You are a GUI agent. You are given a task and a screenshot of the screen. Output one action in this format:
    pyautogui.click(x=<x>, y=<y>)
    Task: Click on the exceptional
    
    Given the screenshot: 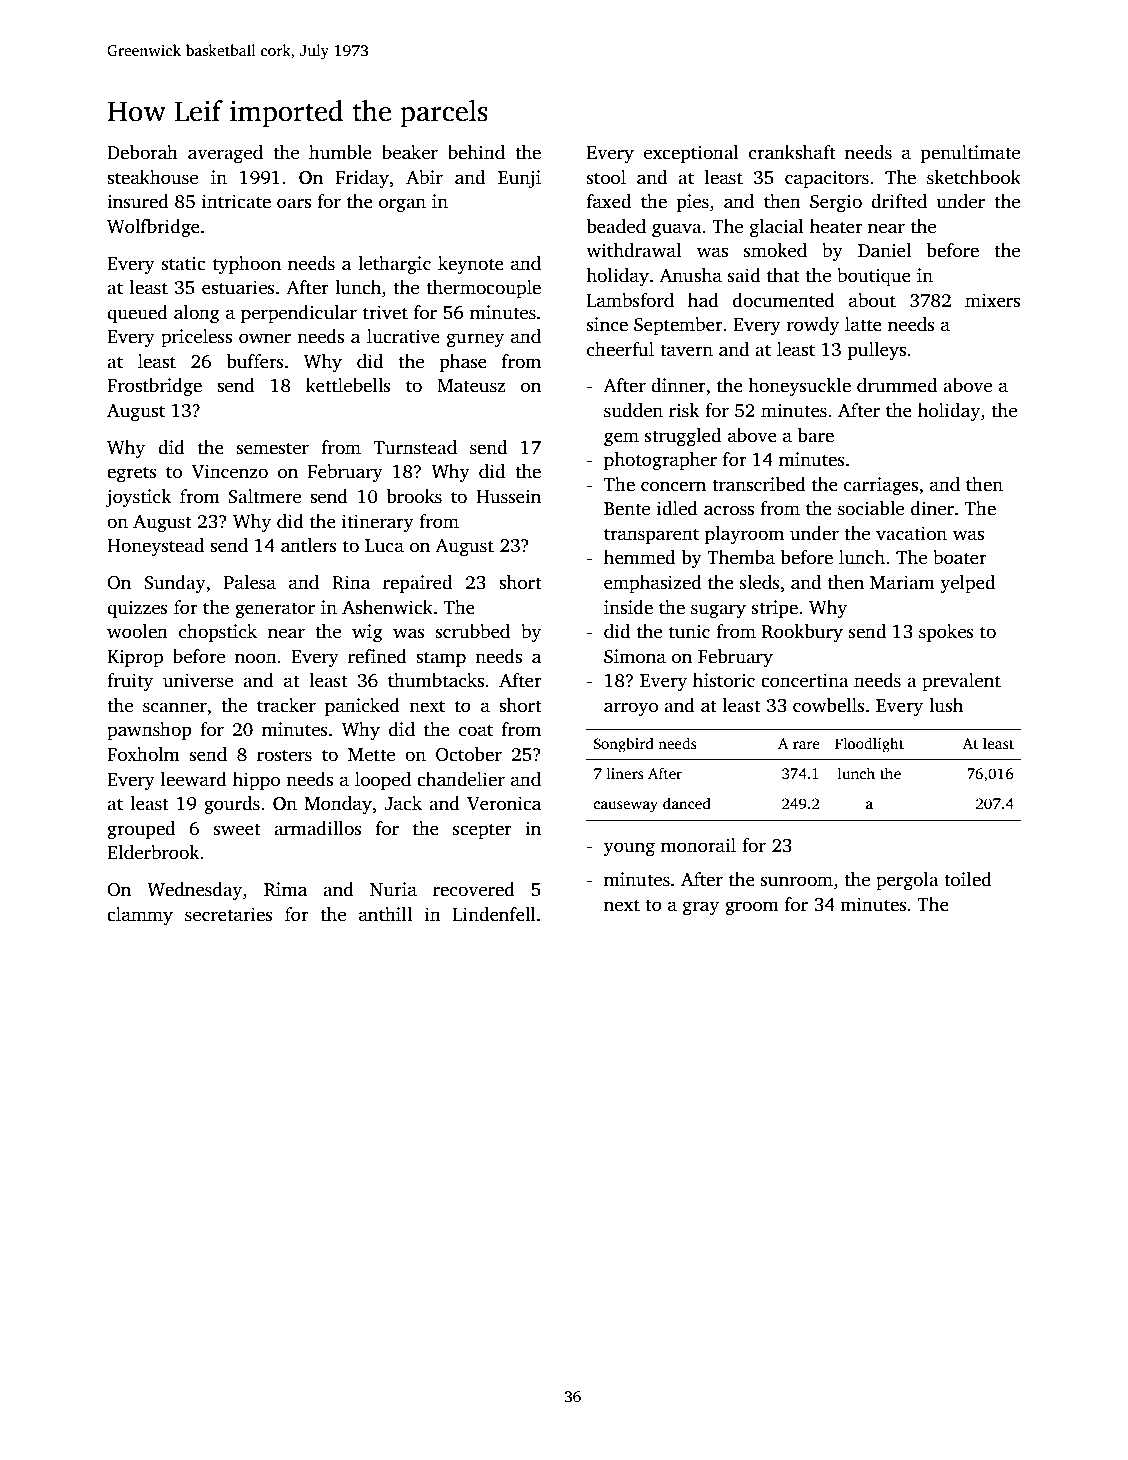 What is the action you would take?
    pyautogui.click(x=691, y=154)
